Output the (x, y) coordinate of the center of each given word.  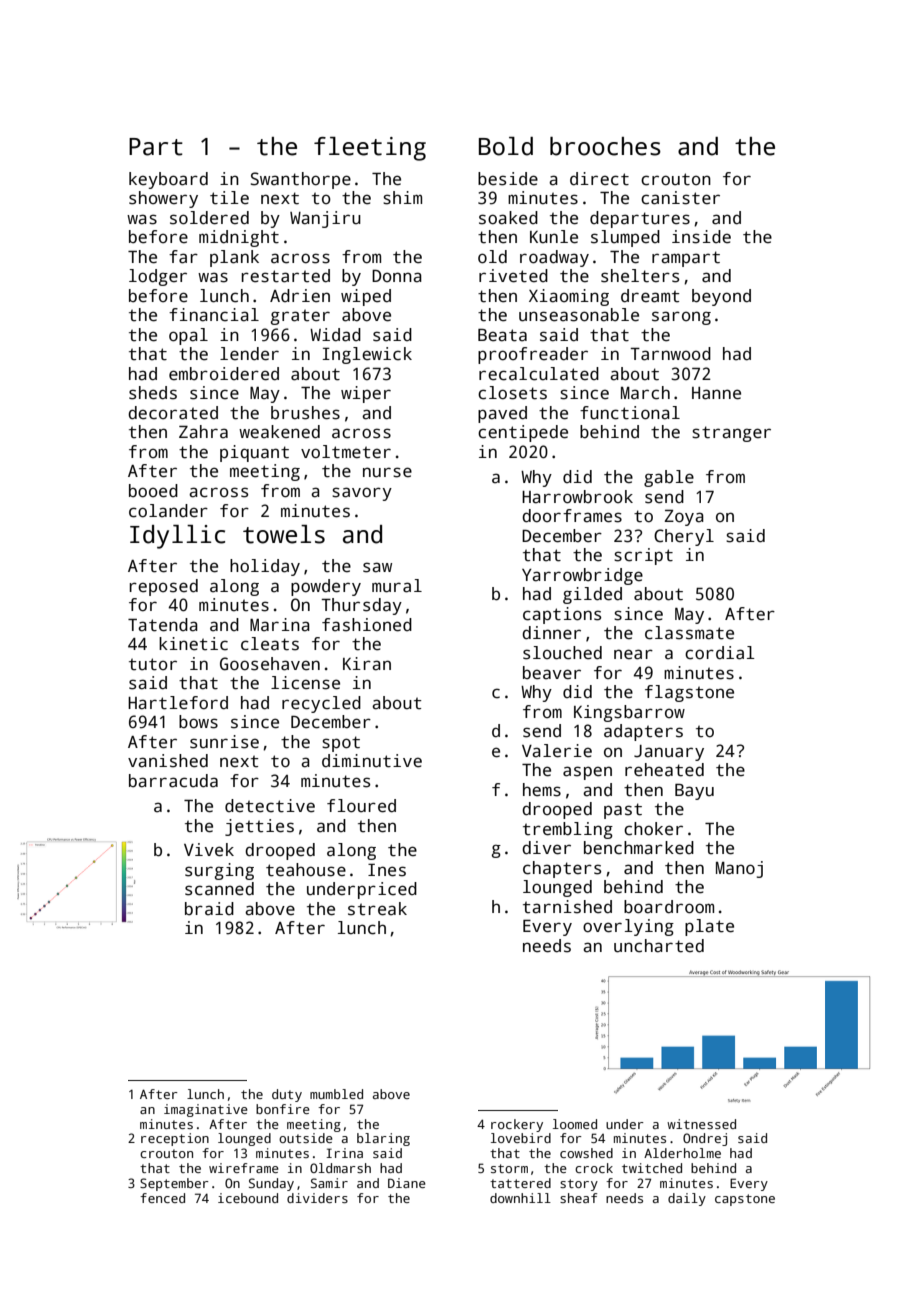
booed (153, 491)
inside (701, 237)
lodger (158, 277)
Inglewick (367, 355)
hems (542, 790)
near (633, 654)
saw (377, 567)
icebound (248, 1198)
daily (687, 1199)
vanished (168, 761)
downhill (520, 1198)
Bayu (694, 792)
